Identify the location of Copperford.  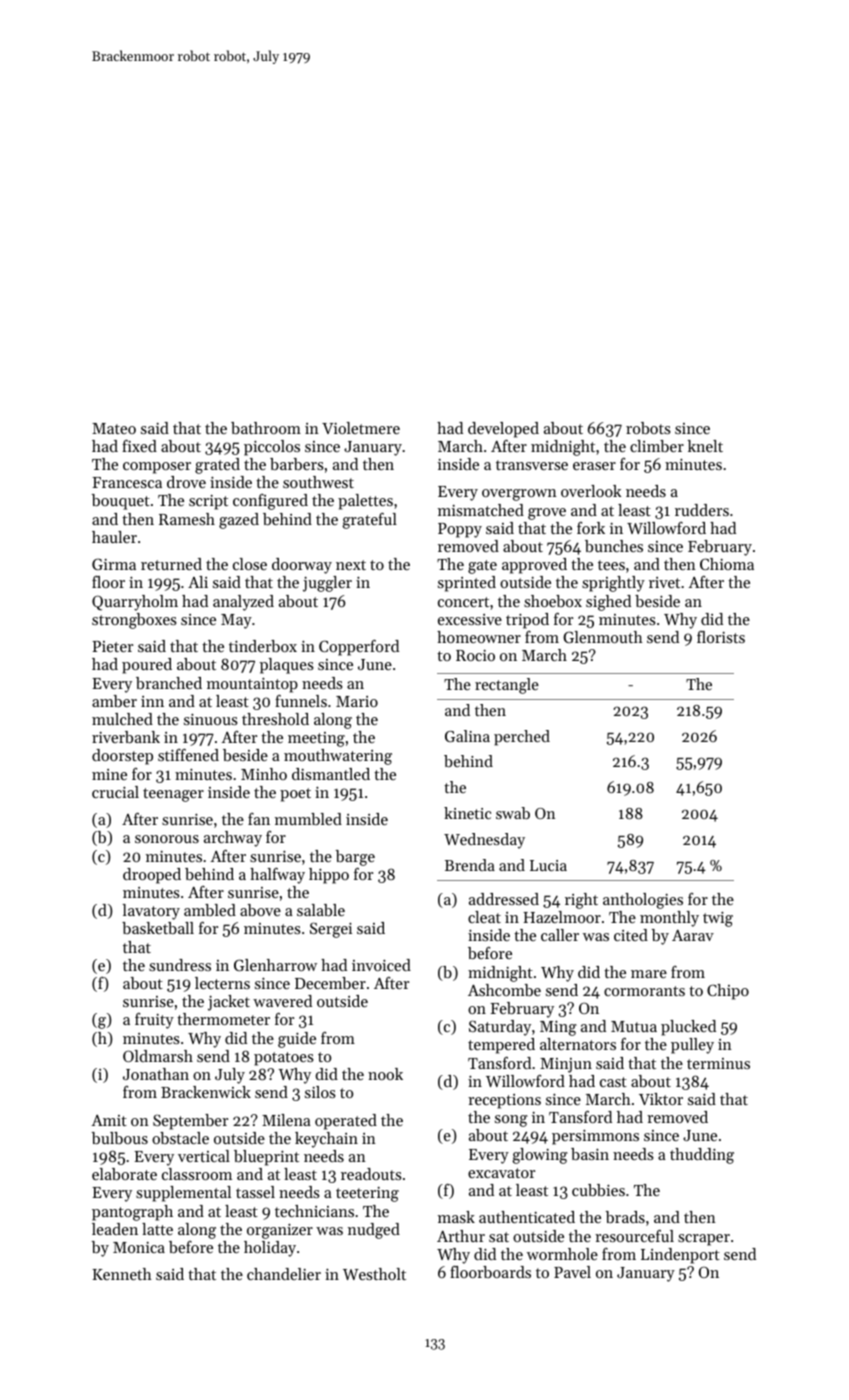
(359, 648).
